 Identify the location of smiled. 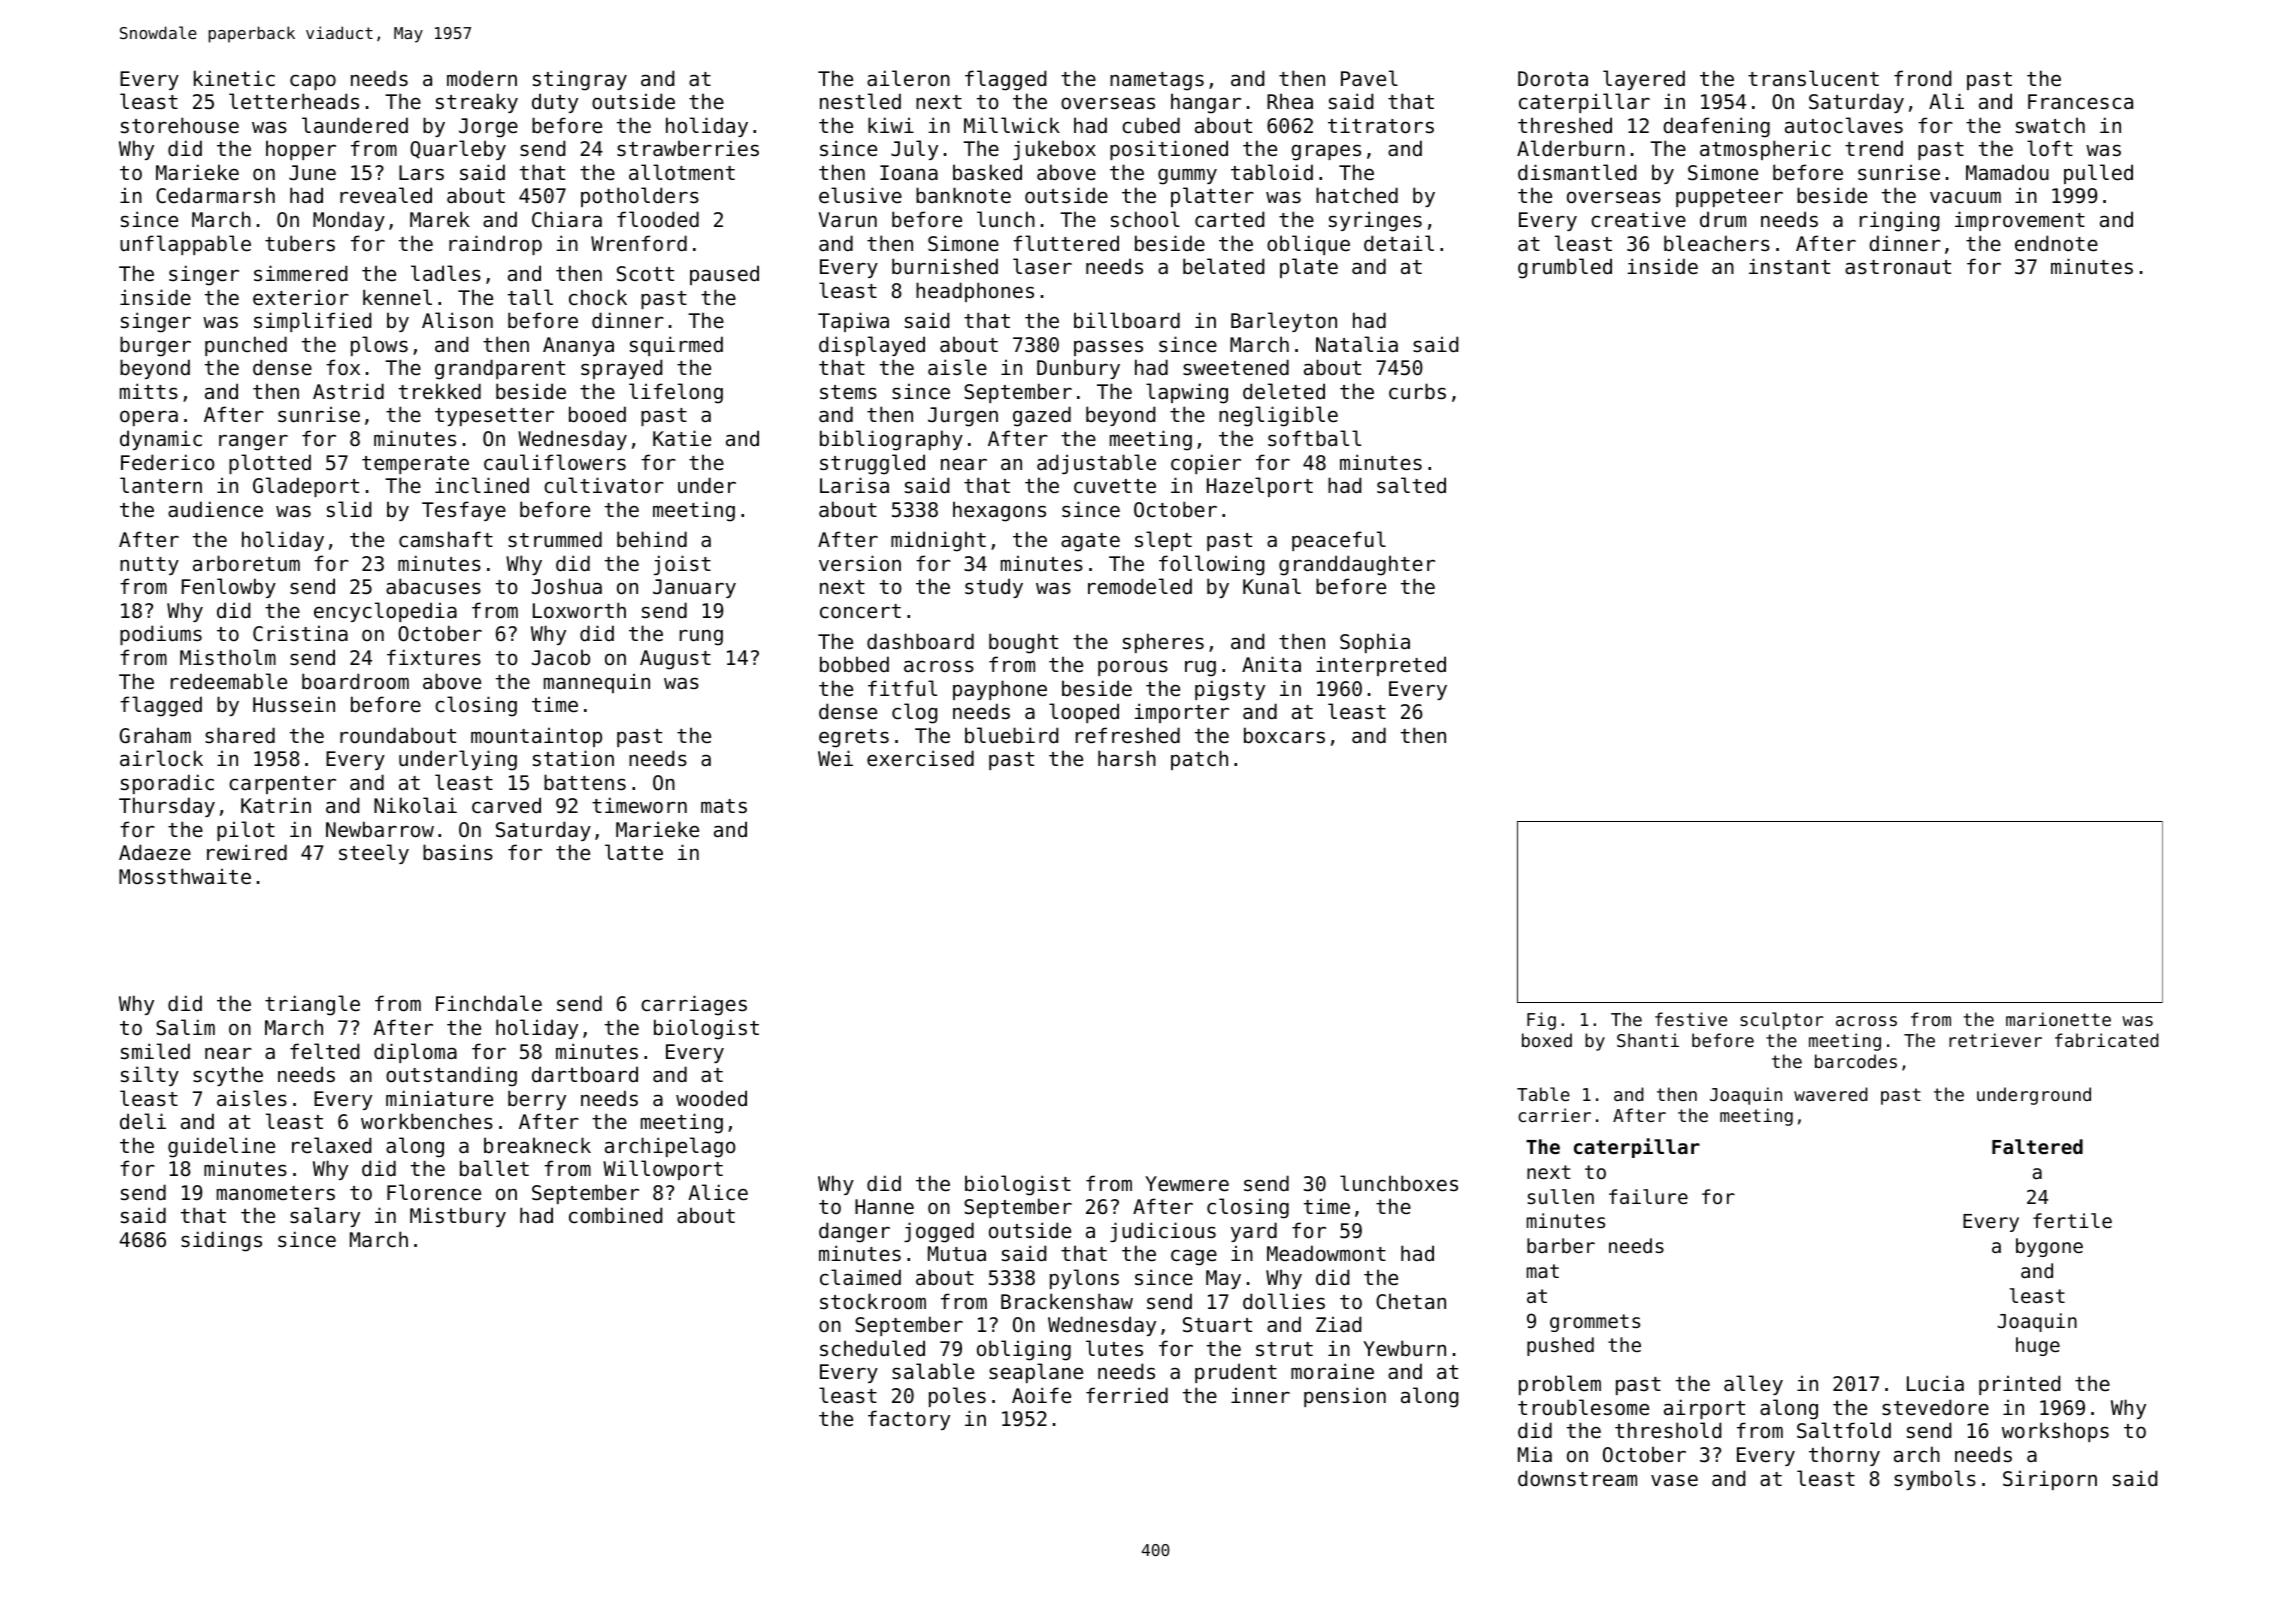
(155, 1051).
